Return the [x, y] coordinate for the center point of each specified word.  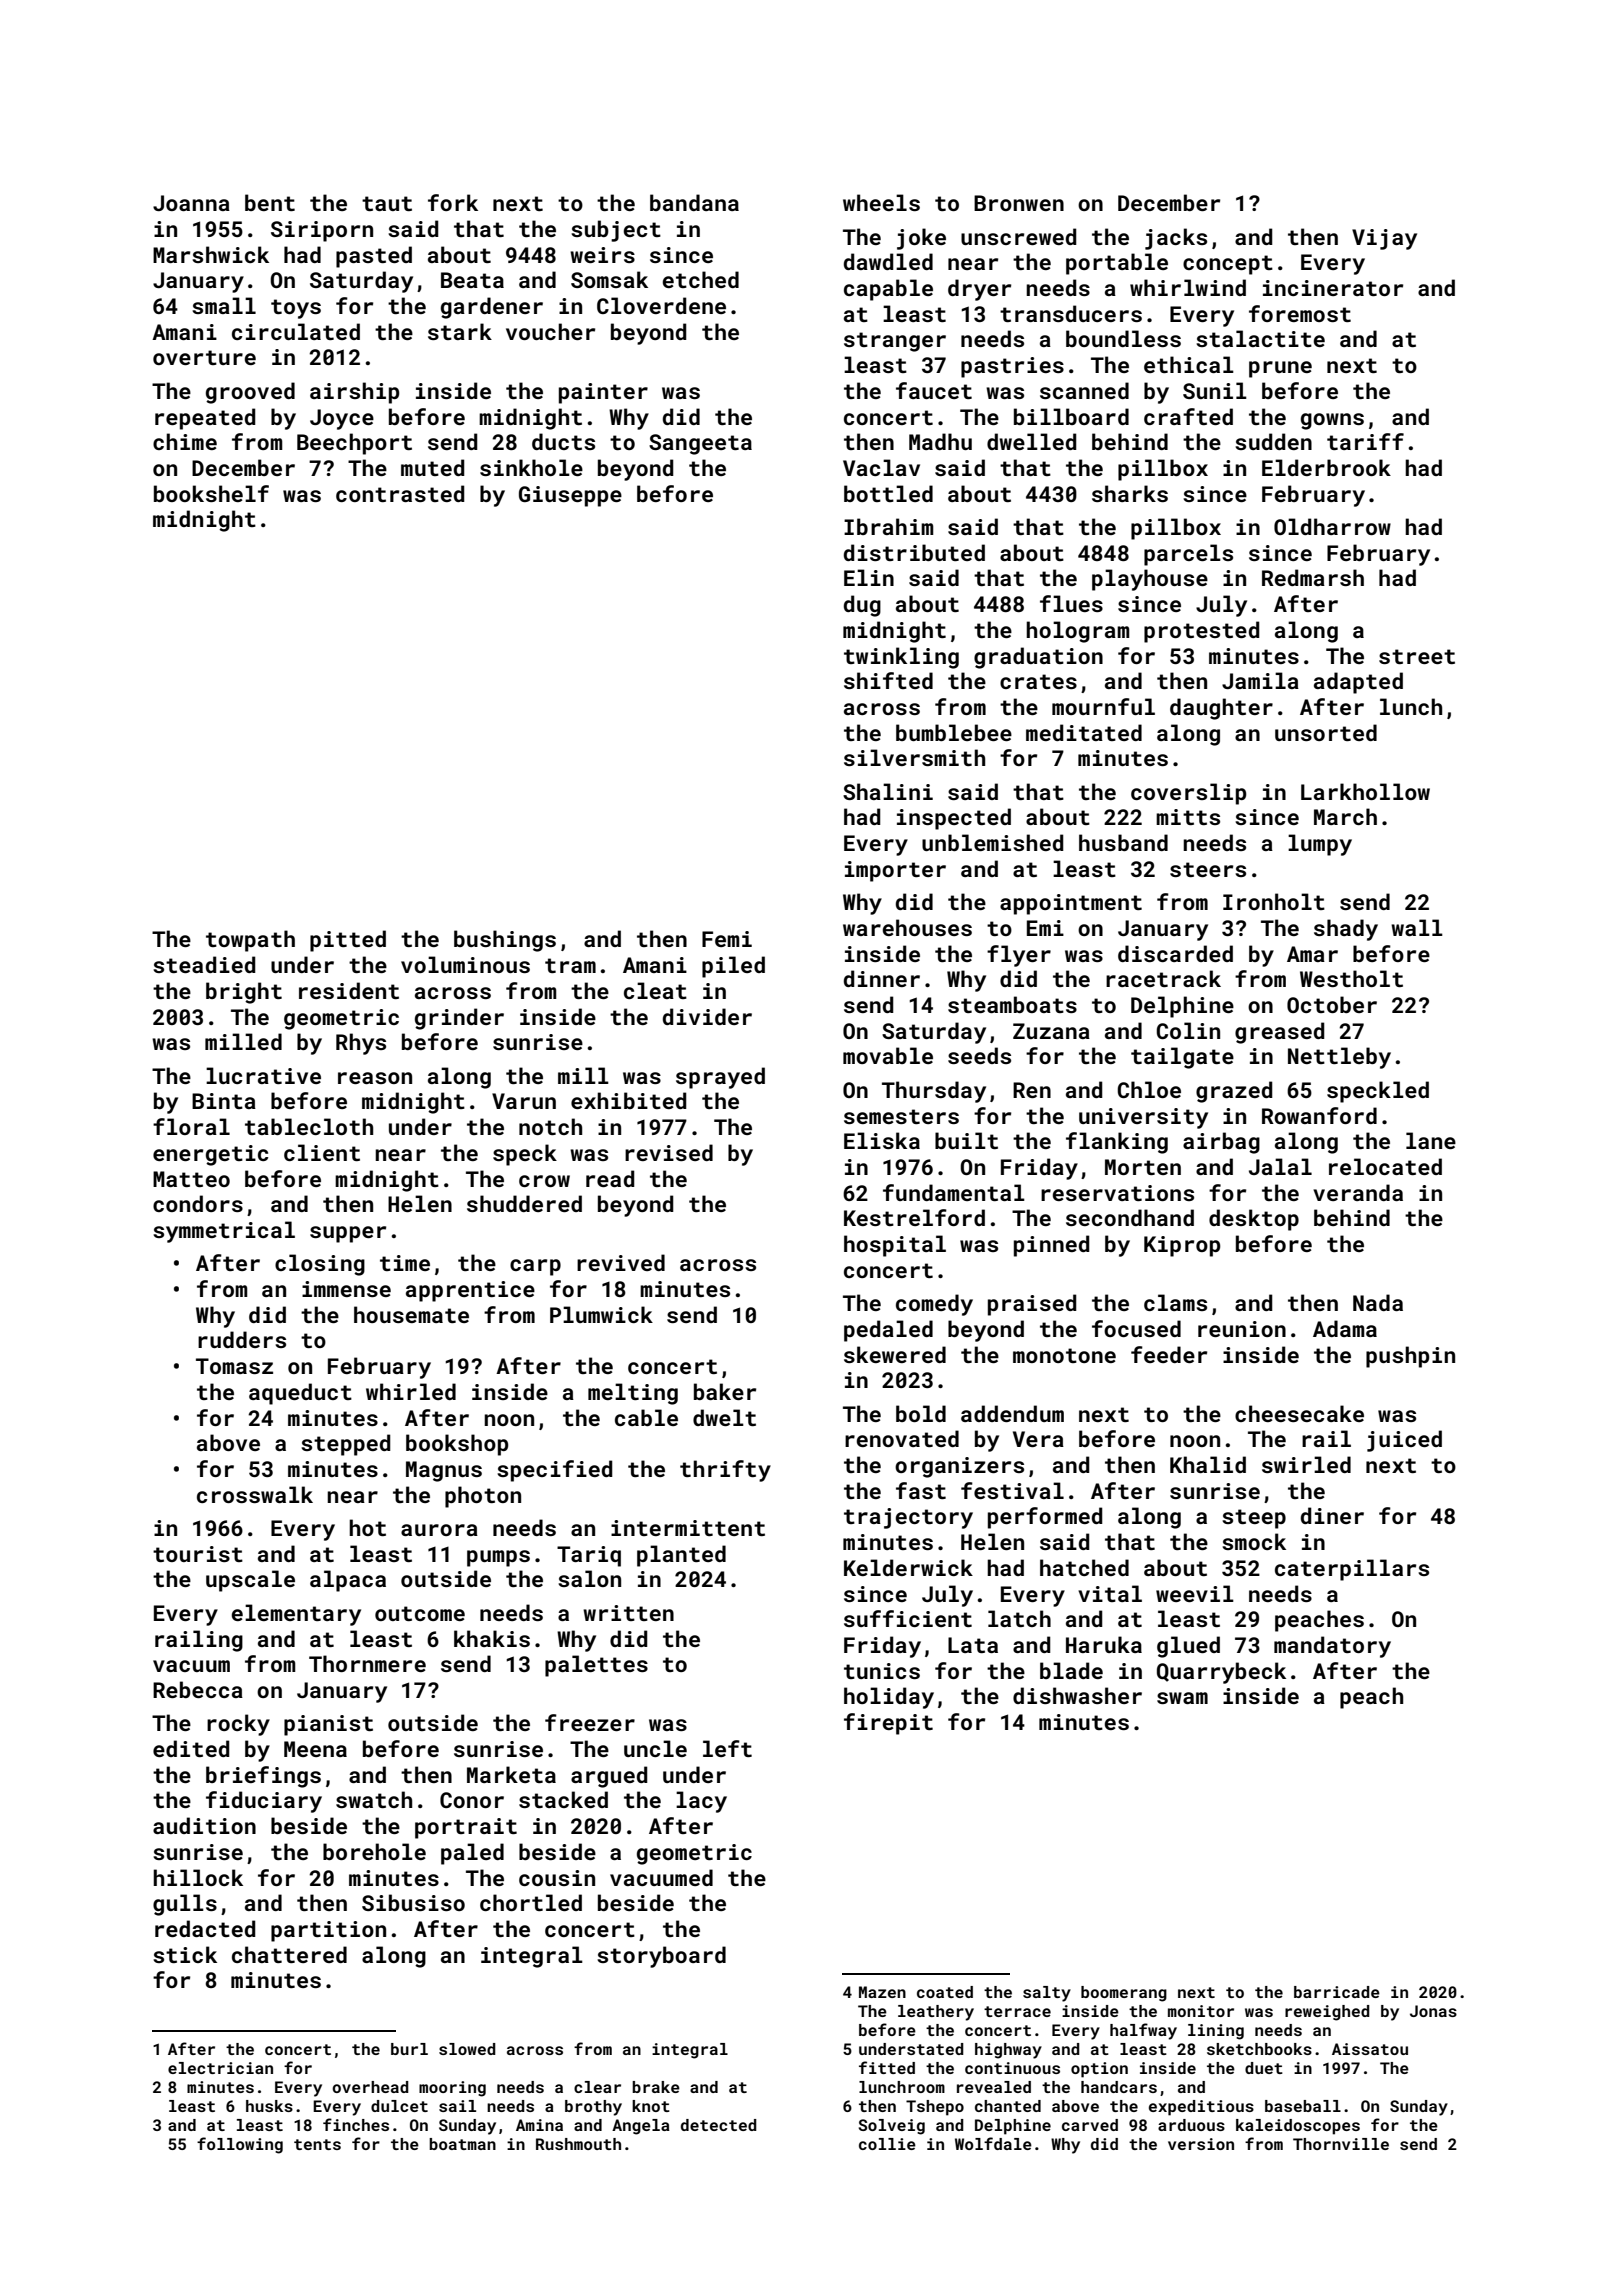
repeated [205, 419]
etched [701, 279]
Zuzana [1051, 1031]
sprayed [720, 1078]
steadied [204, 964]
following [240, 2145]
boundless [1123, 338]
